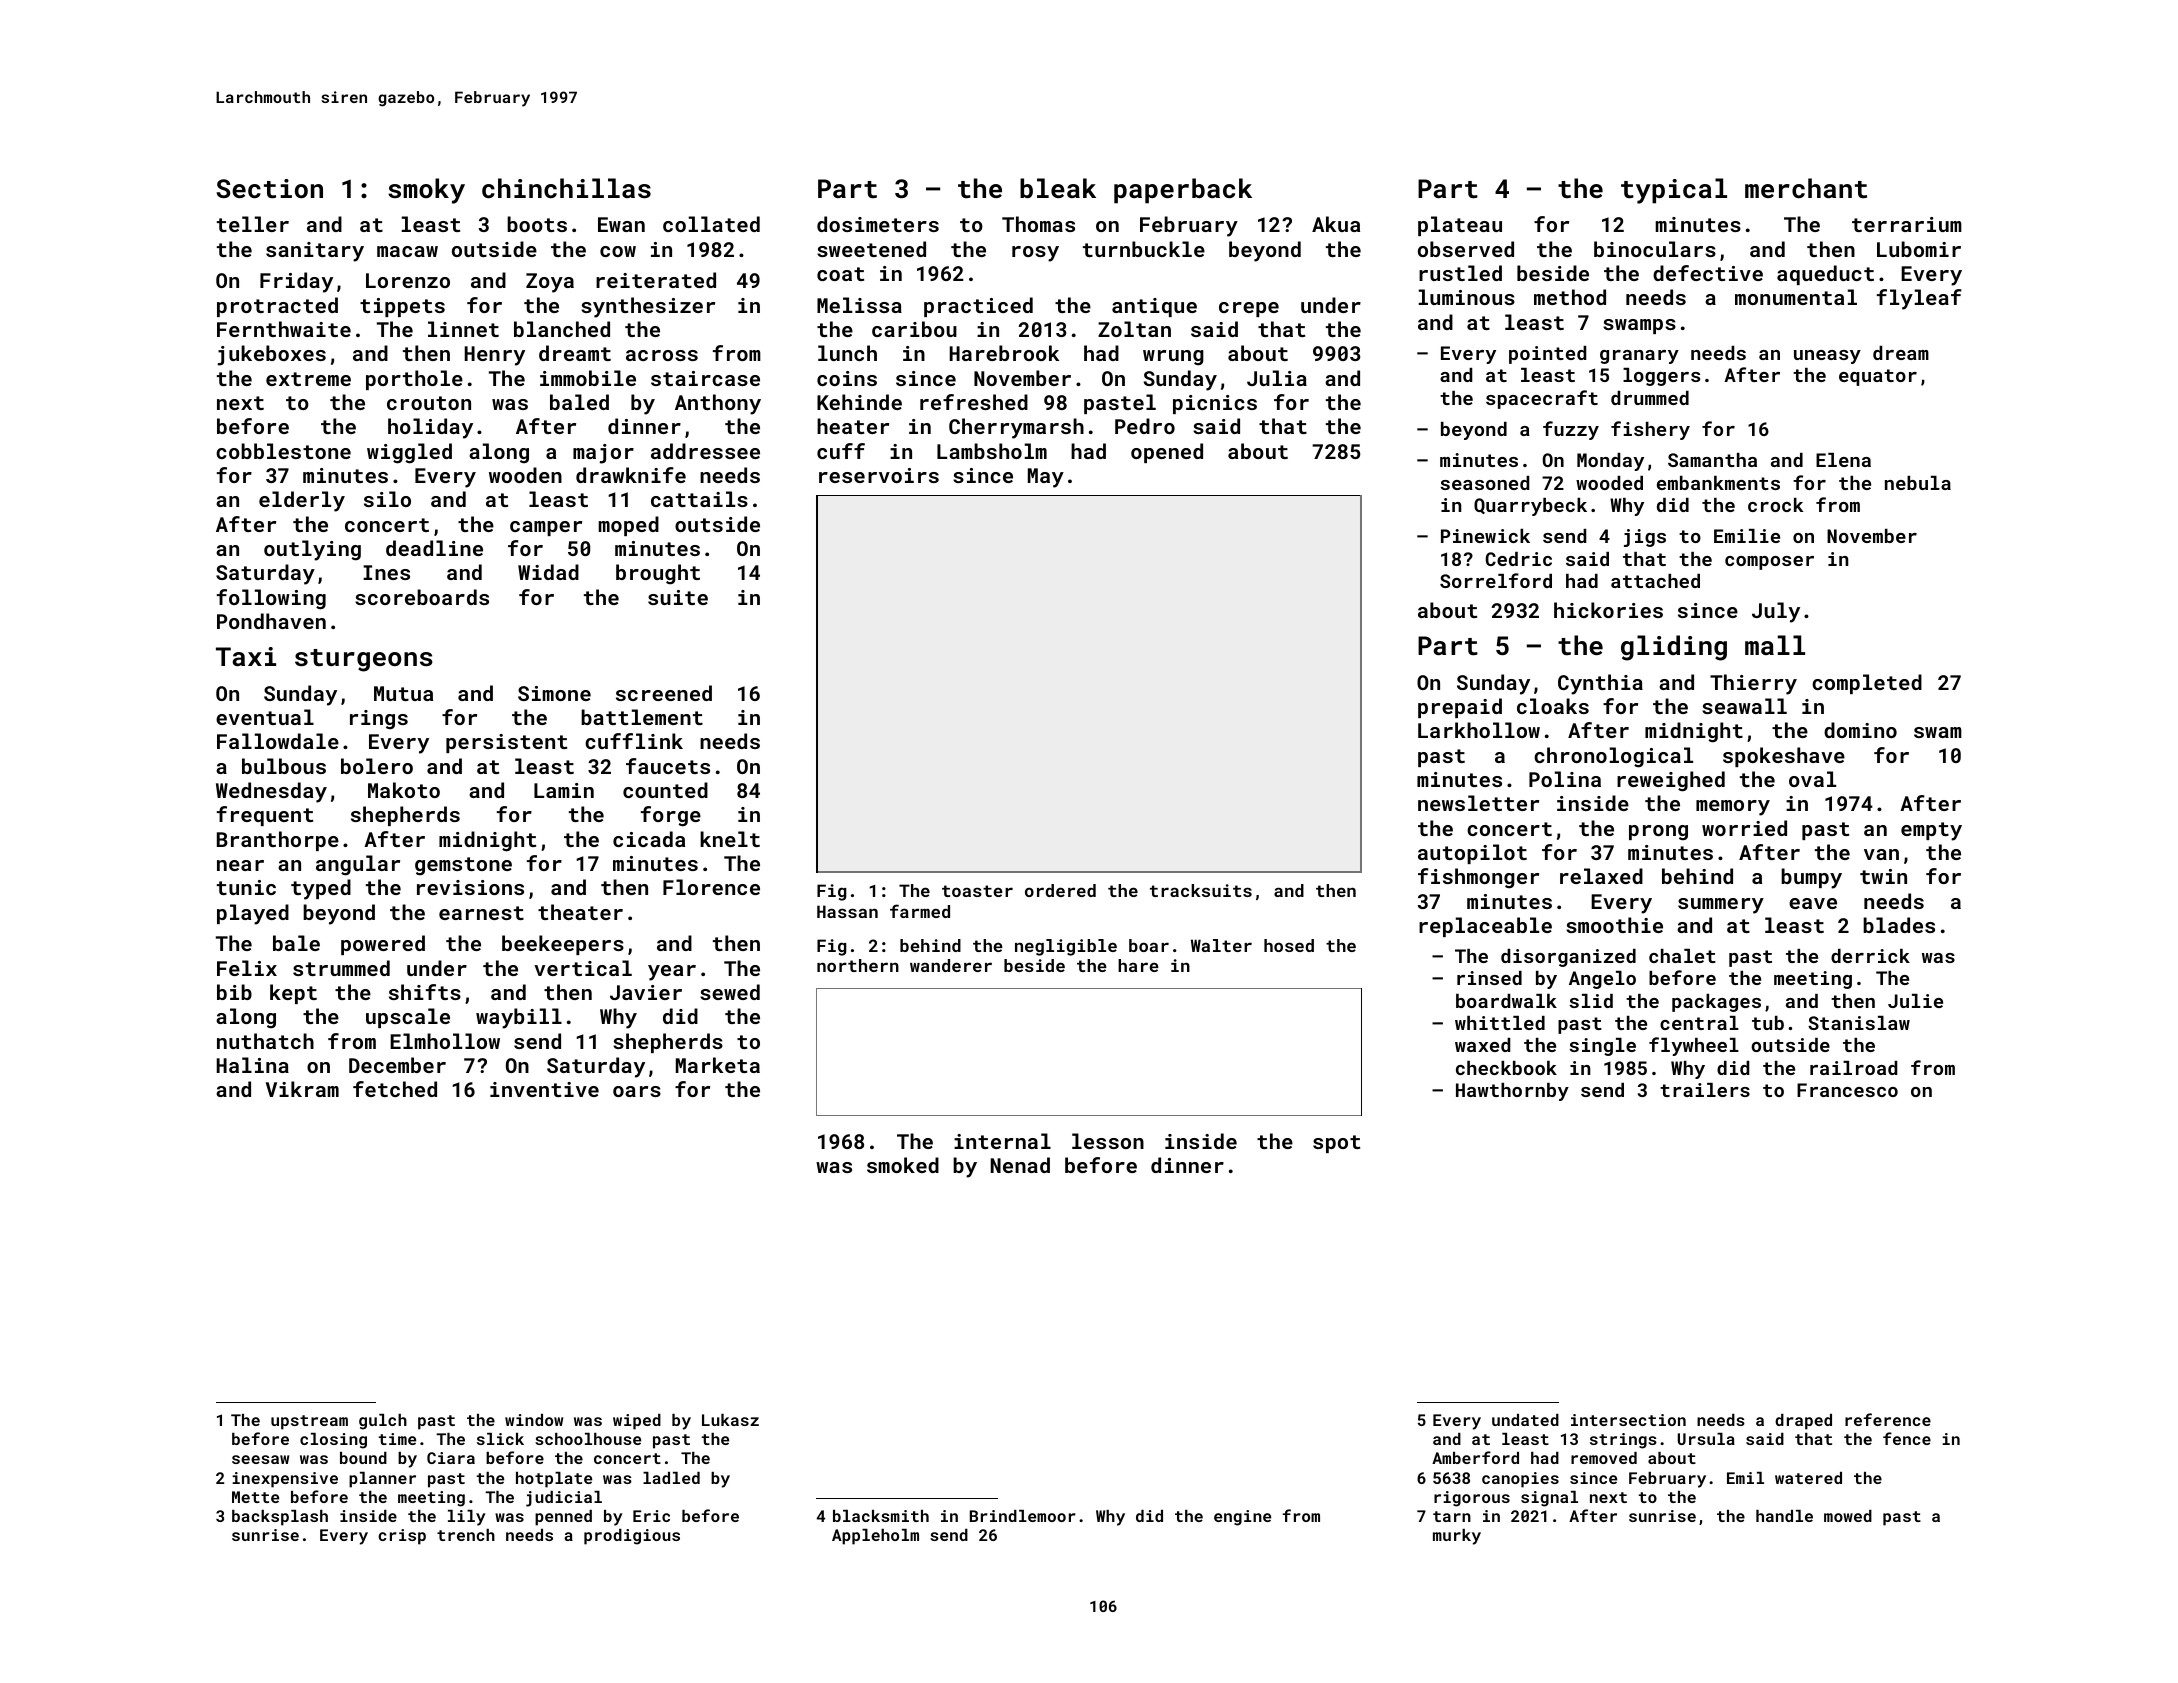 The image size is (2178, 1683). I want to click on chinchillas, so click(566, 188).
